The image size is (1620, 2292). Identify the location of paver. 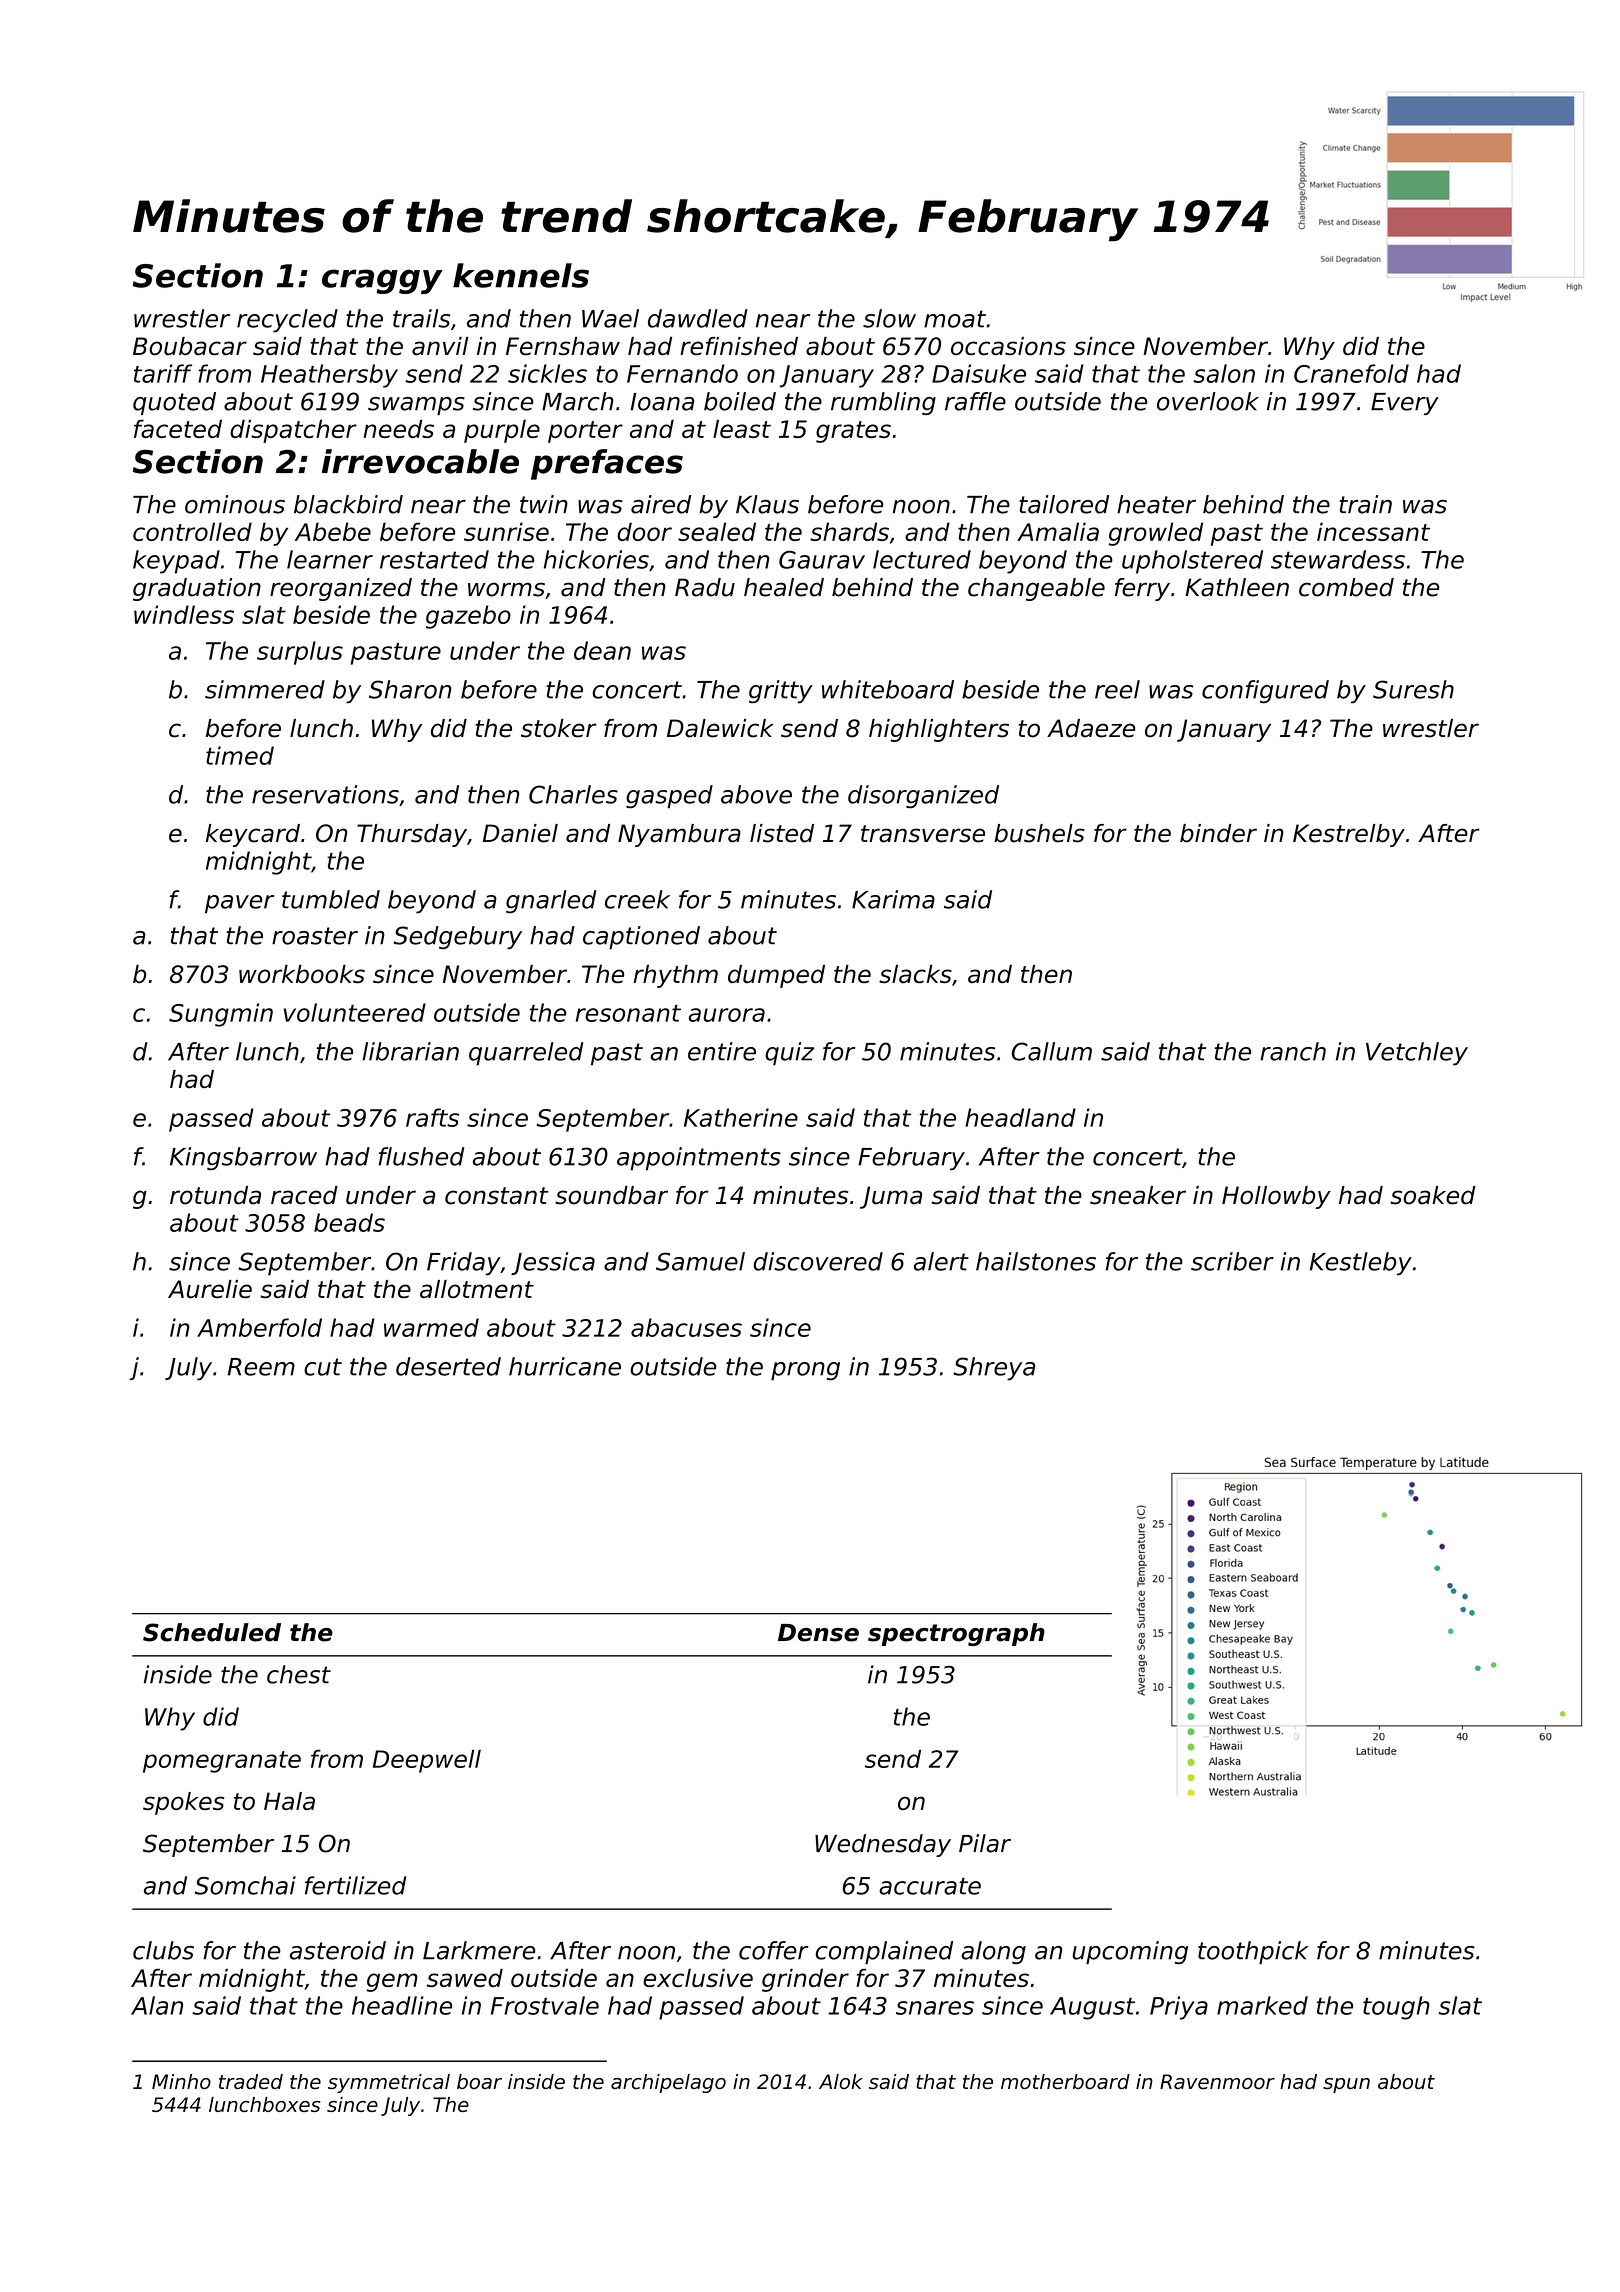
(239, 904).
